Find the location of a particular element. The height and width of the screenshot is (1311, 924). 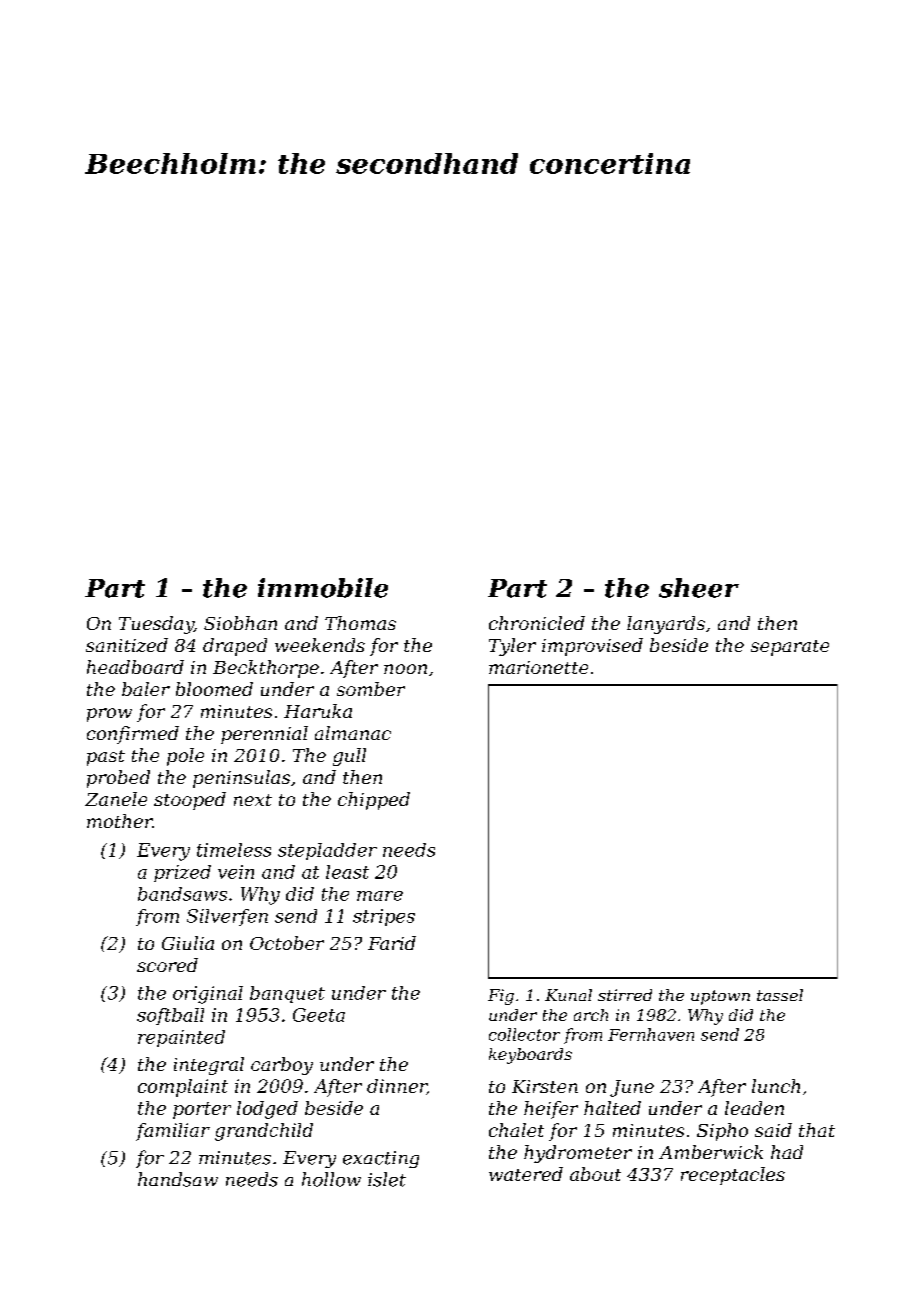

mare is located at coordinates (380, 896).
